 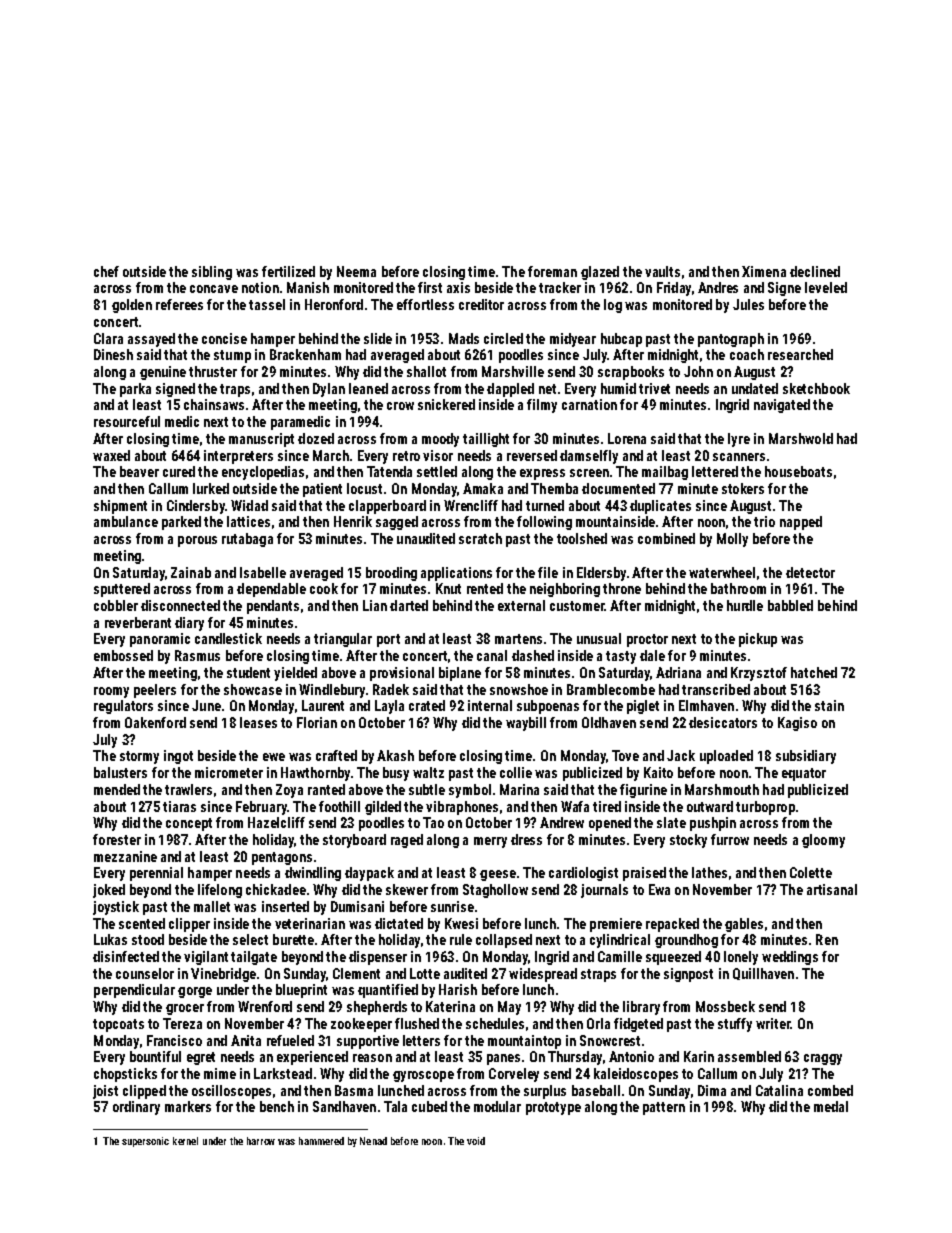 What do you see at coordinates (589, 457) in the page?
I see `damselfly` at bounding box center [589, 457].
